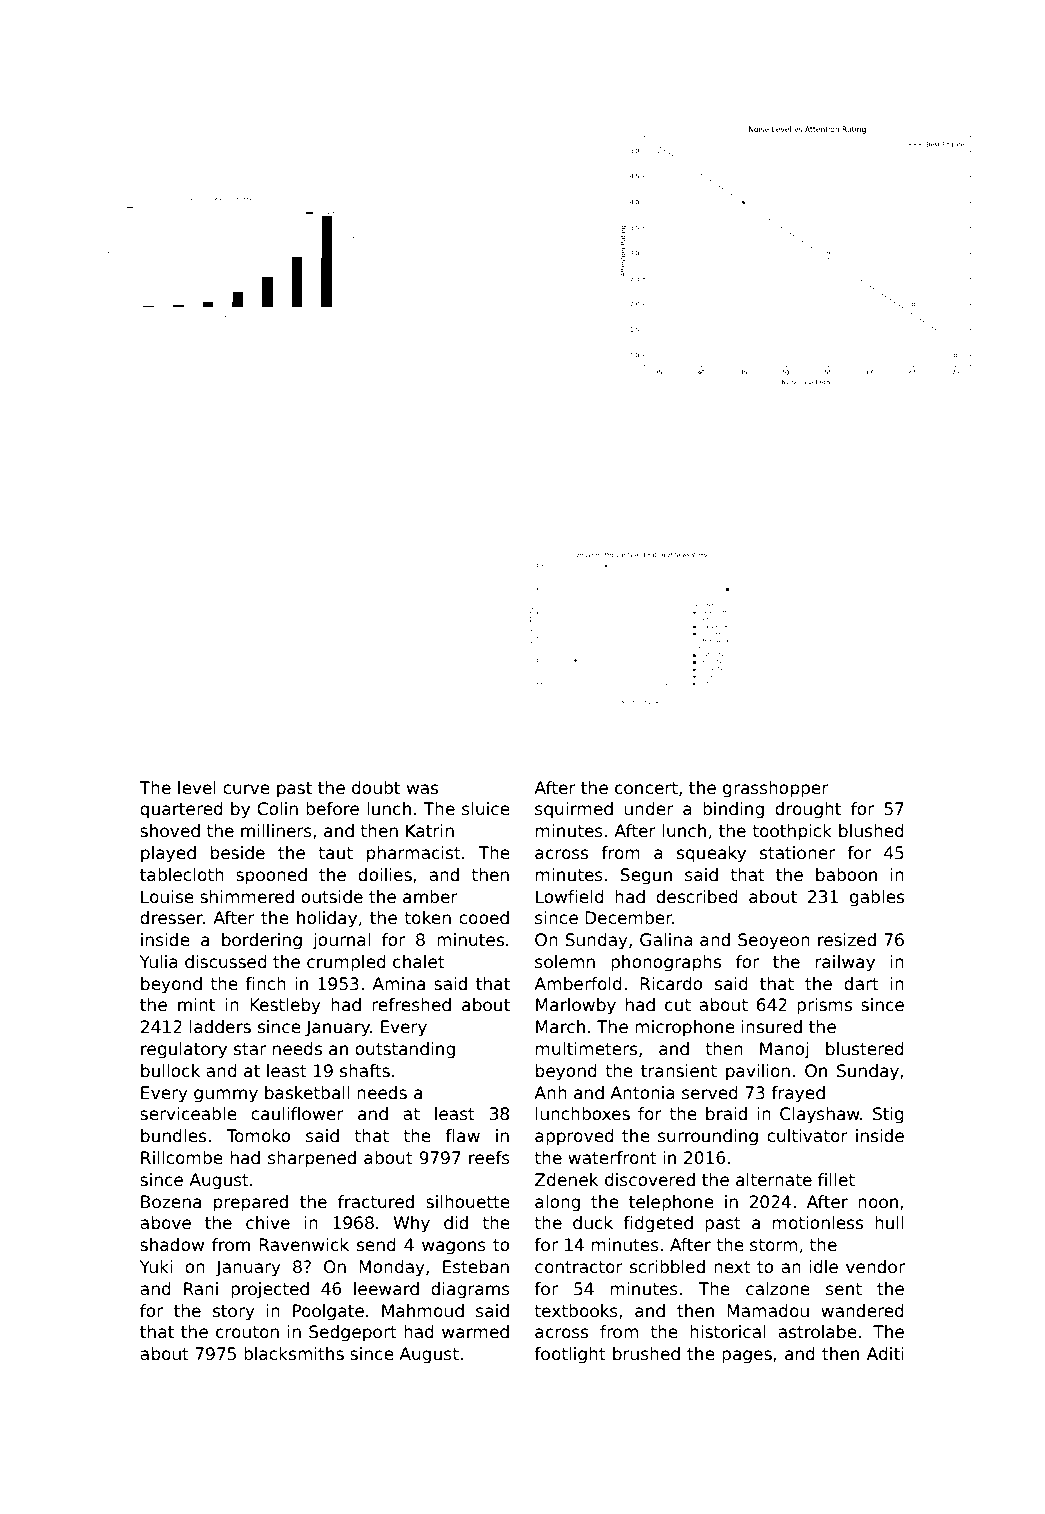 This screenshot has height=1514, width=1045. I want to click on Anh, so click(550, 1092).
